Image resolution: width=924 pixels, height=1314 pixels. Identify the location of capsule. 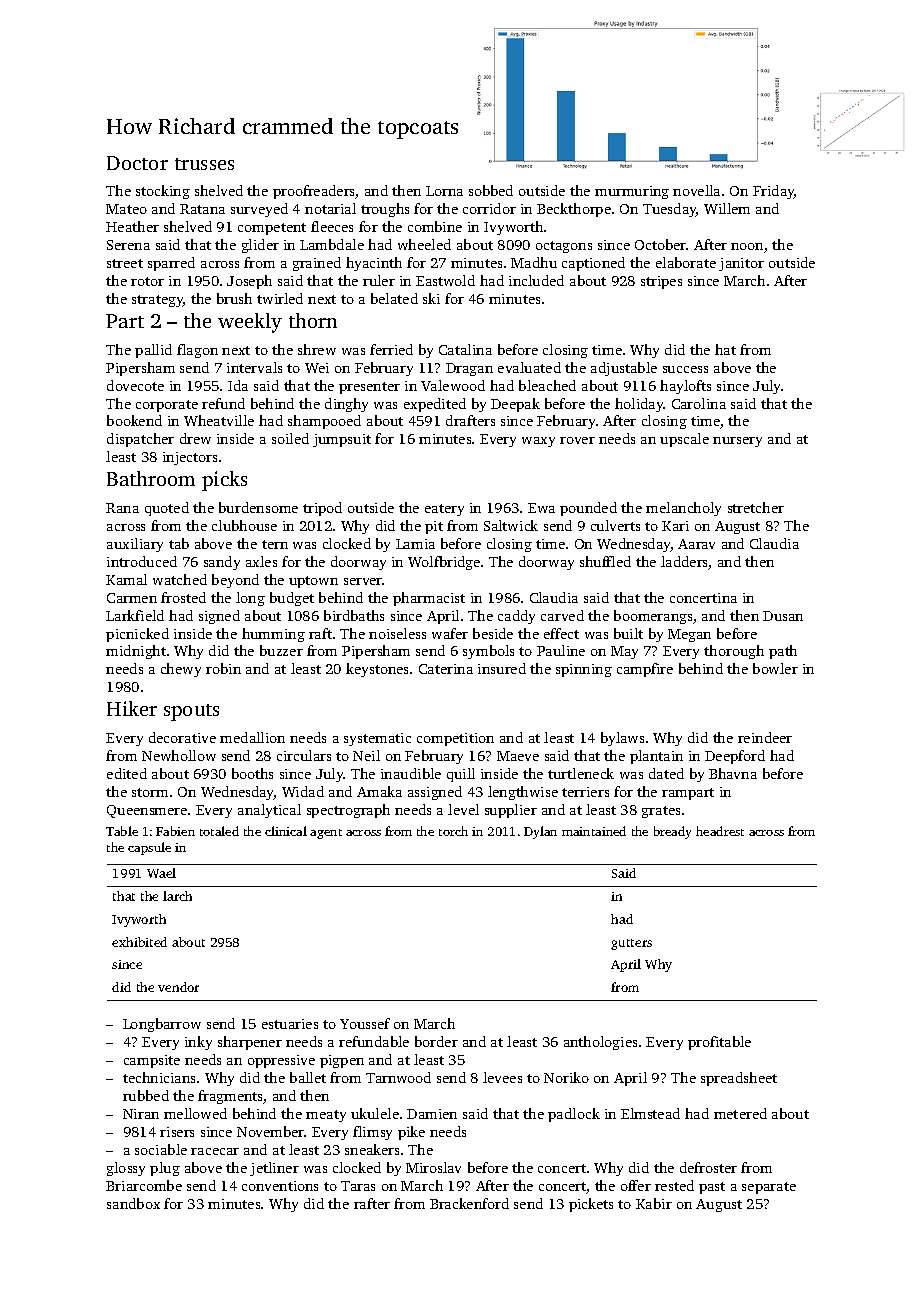
(149, 848).
